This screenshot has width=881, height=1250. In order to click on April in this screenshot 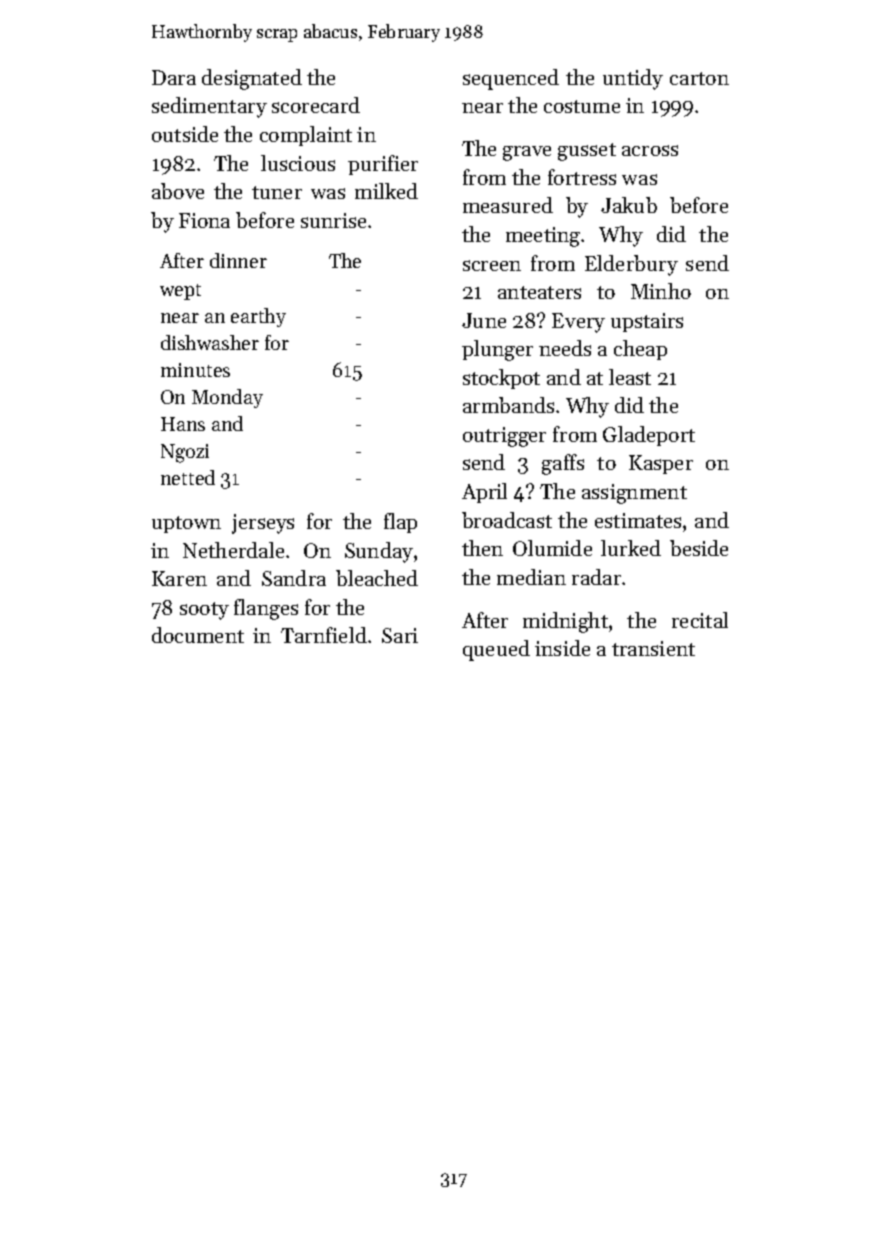, I will do `click(484, 493)`.
